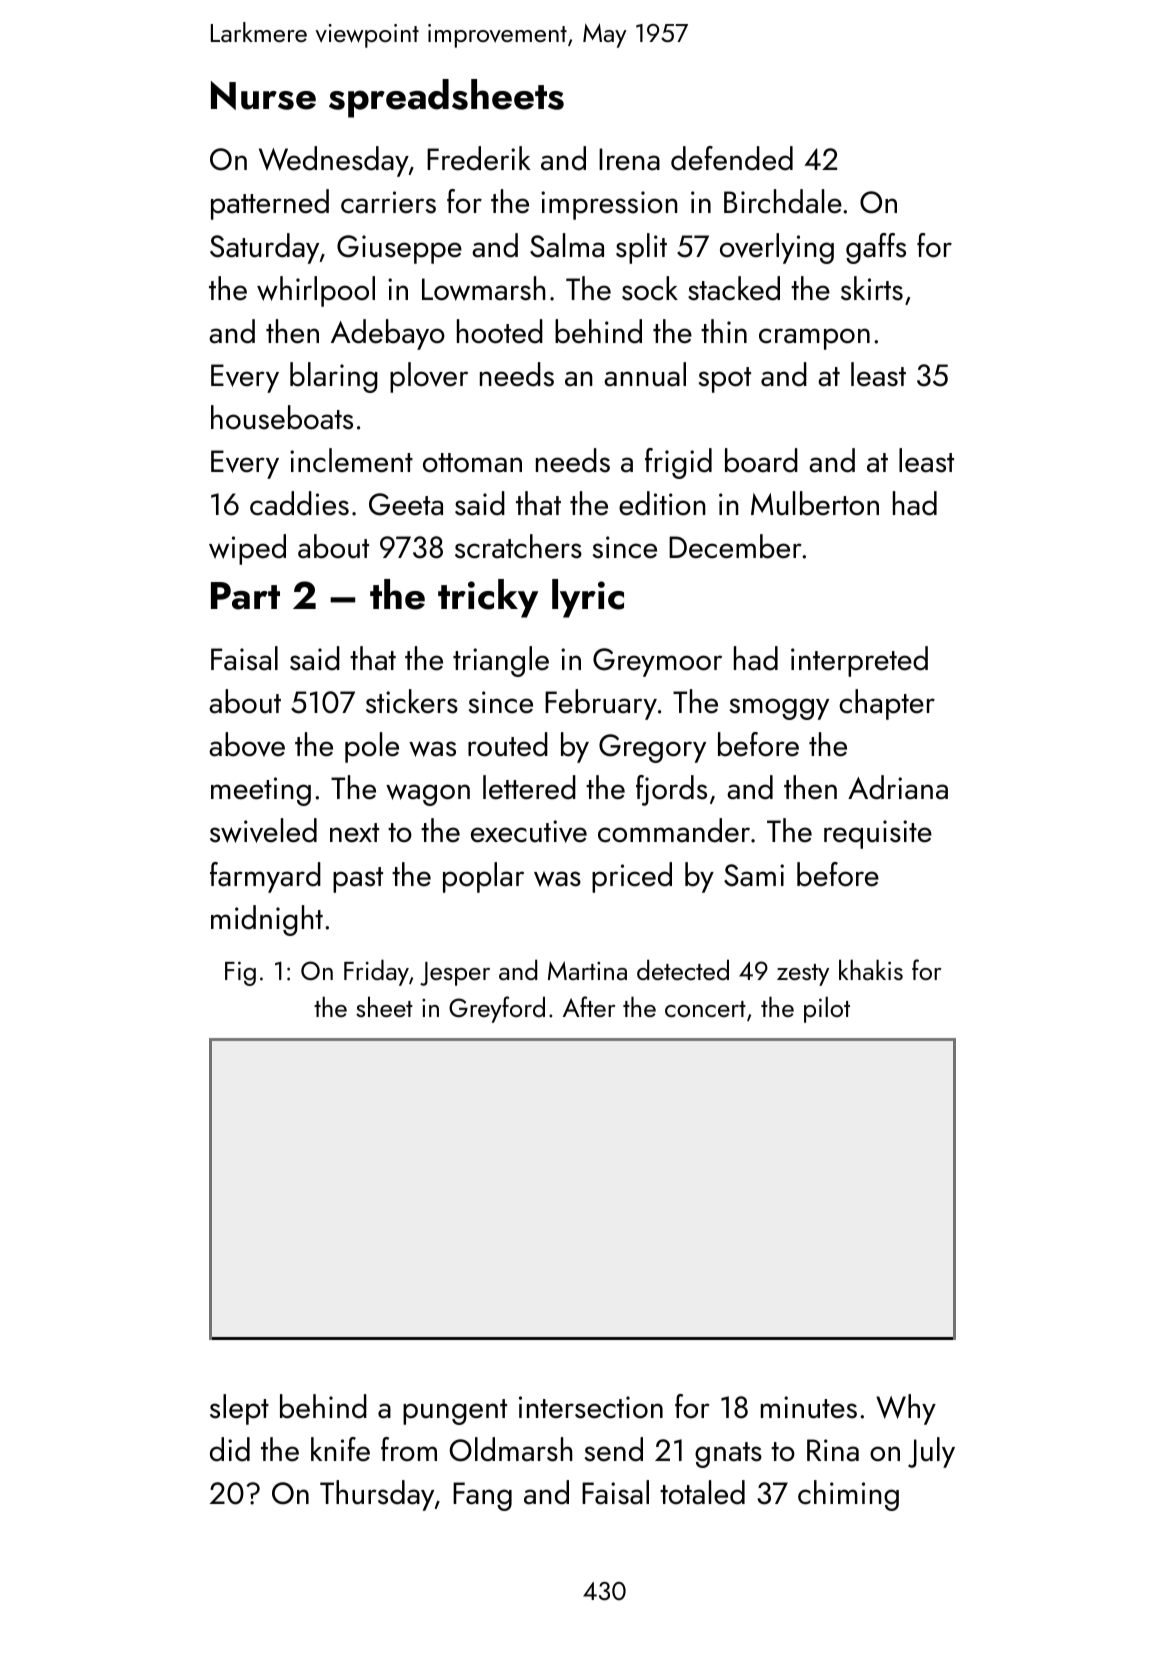 This document has width=1165, height=1654. Describe the element at coordinates (488, 598) in the document. I see `tricky` at that location.
